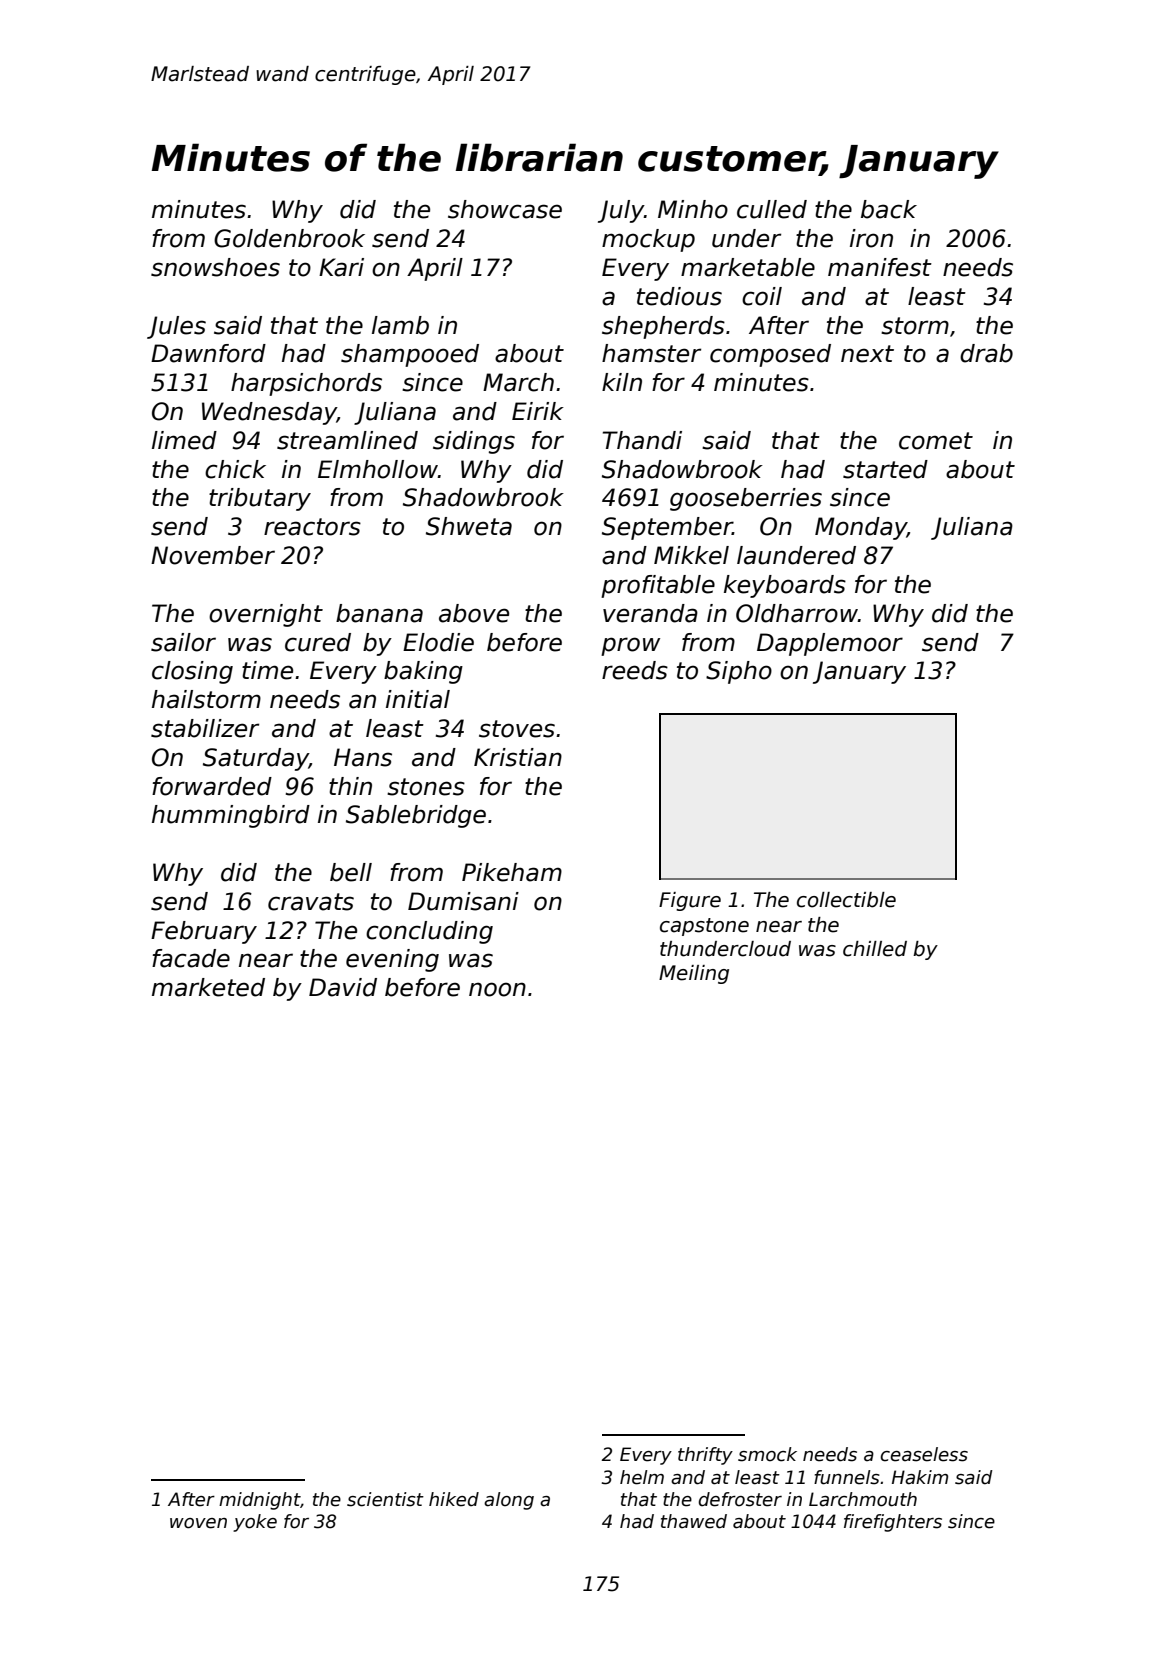  I want to click on Sipho, so click(739, 672).
